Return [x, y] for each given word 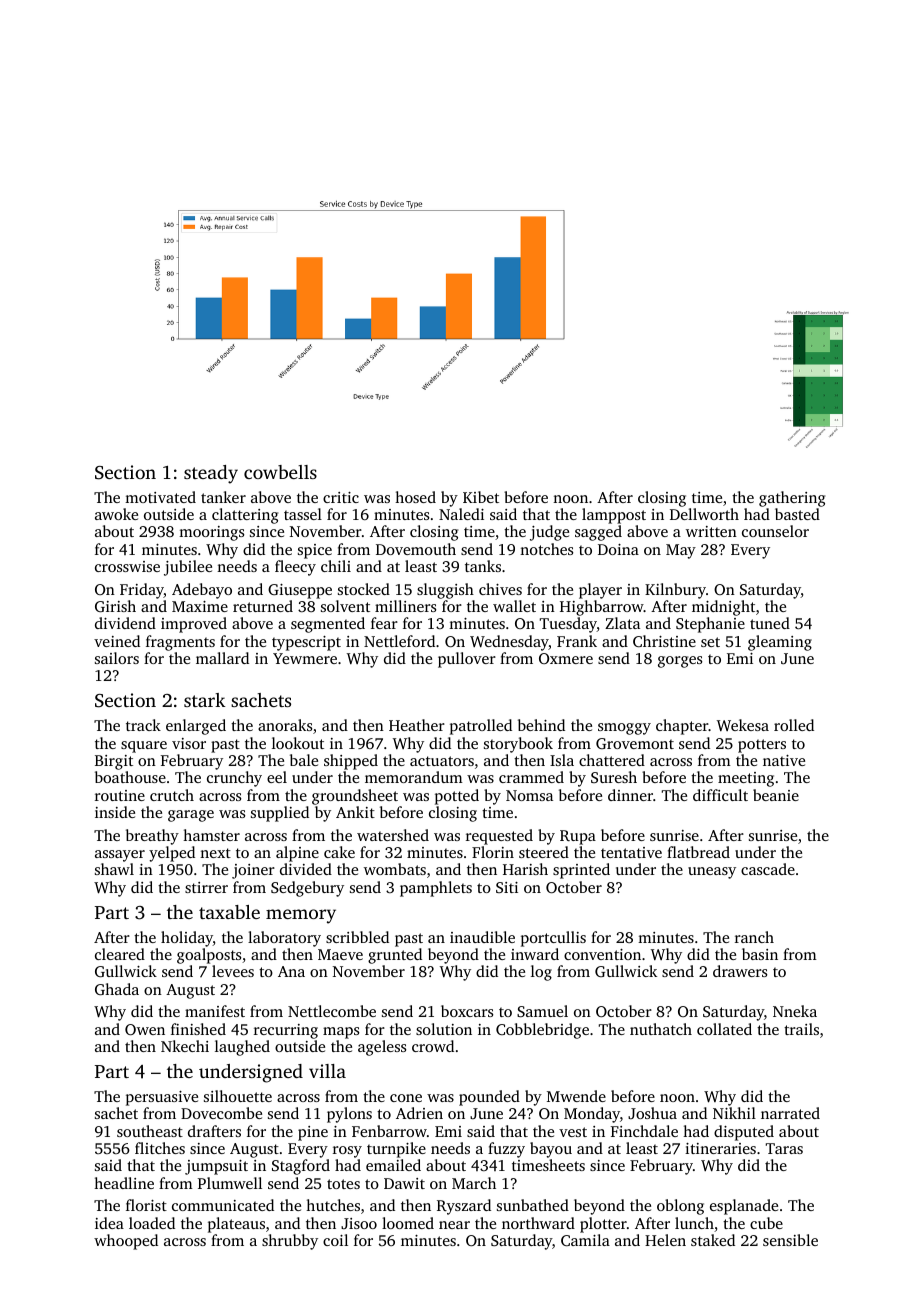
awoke [116, 514]
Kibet [481, 497]
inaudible [482, 937]
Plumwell [230, 1183]
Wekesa [743, 725]
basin [760, 954]
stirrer [206, 887]
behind [541, 725]
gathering [792, 499]
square [144, 747]
